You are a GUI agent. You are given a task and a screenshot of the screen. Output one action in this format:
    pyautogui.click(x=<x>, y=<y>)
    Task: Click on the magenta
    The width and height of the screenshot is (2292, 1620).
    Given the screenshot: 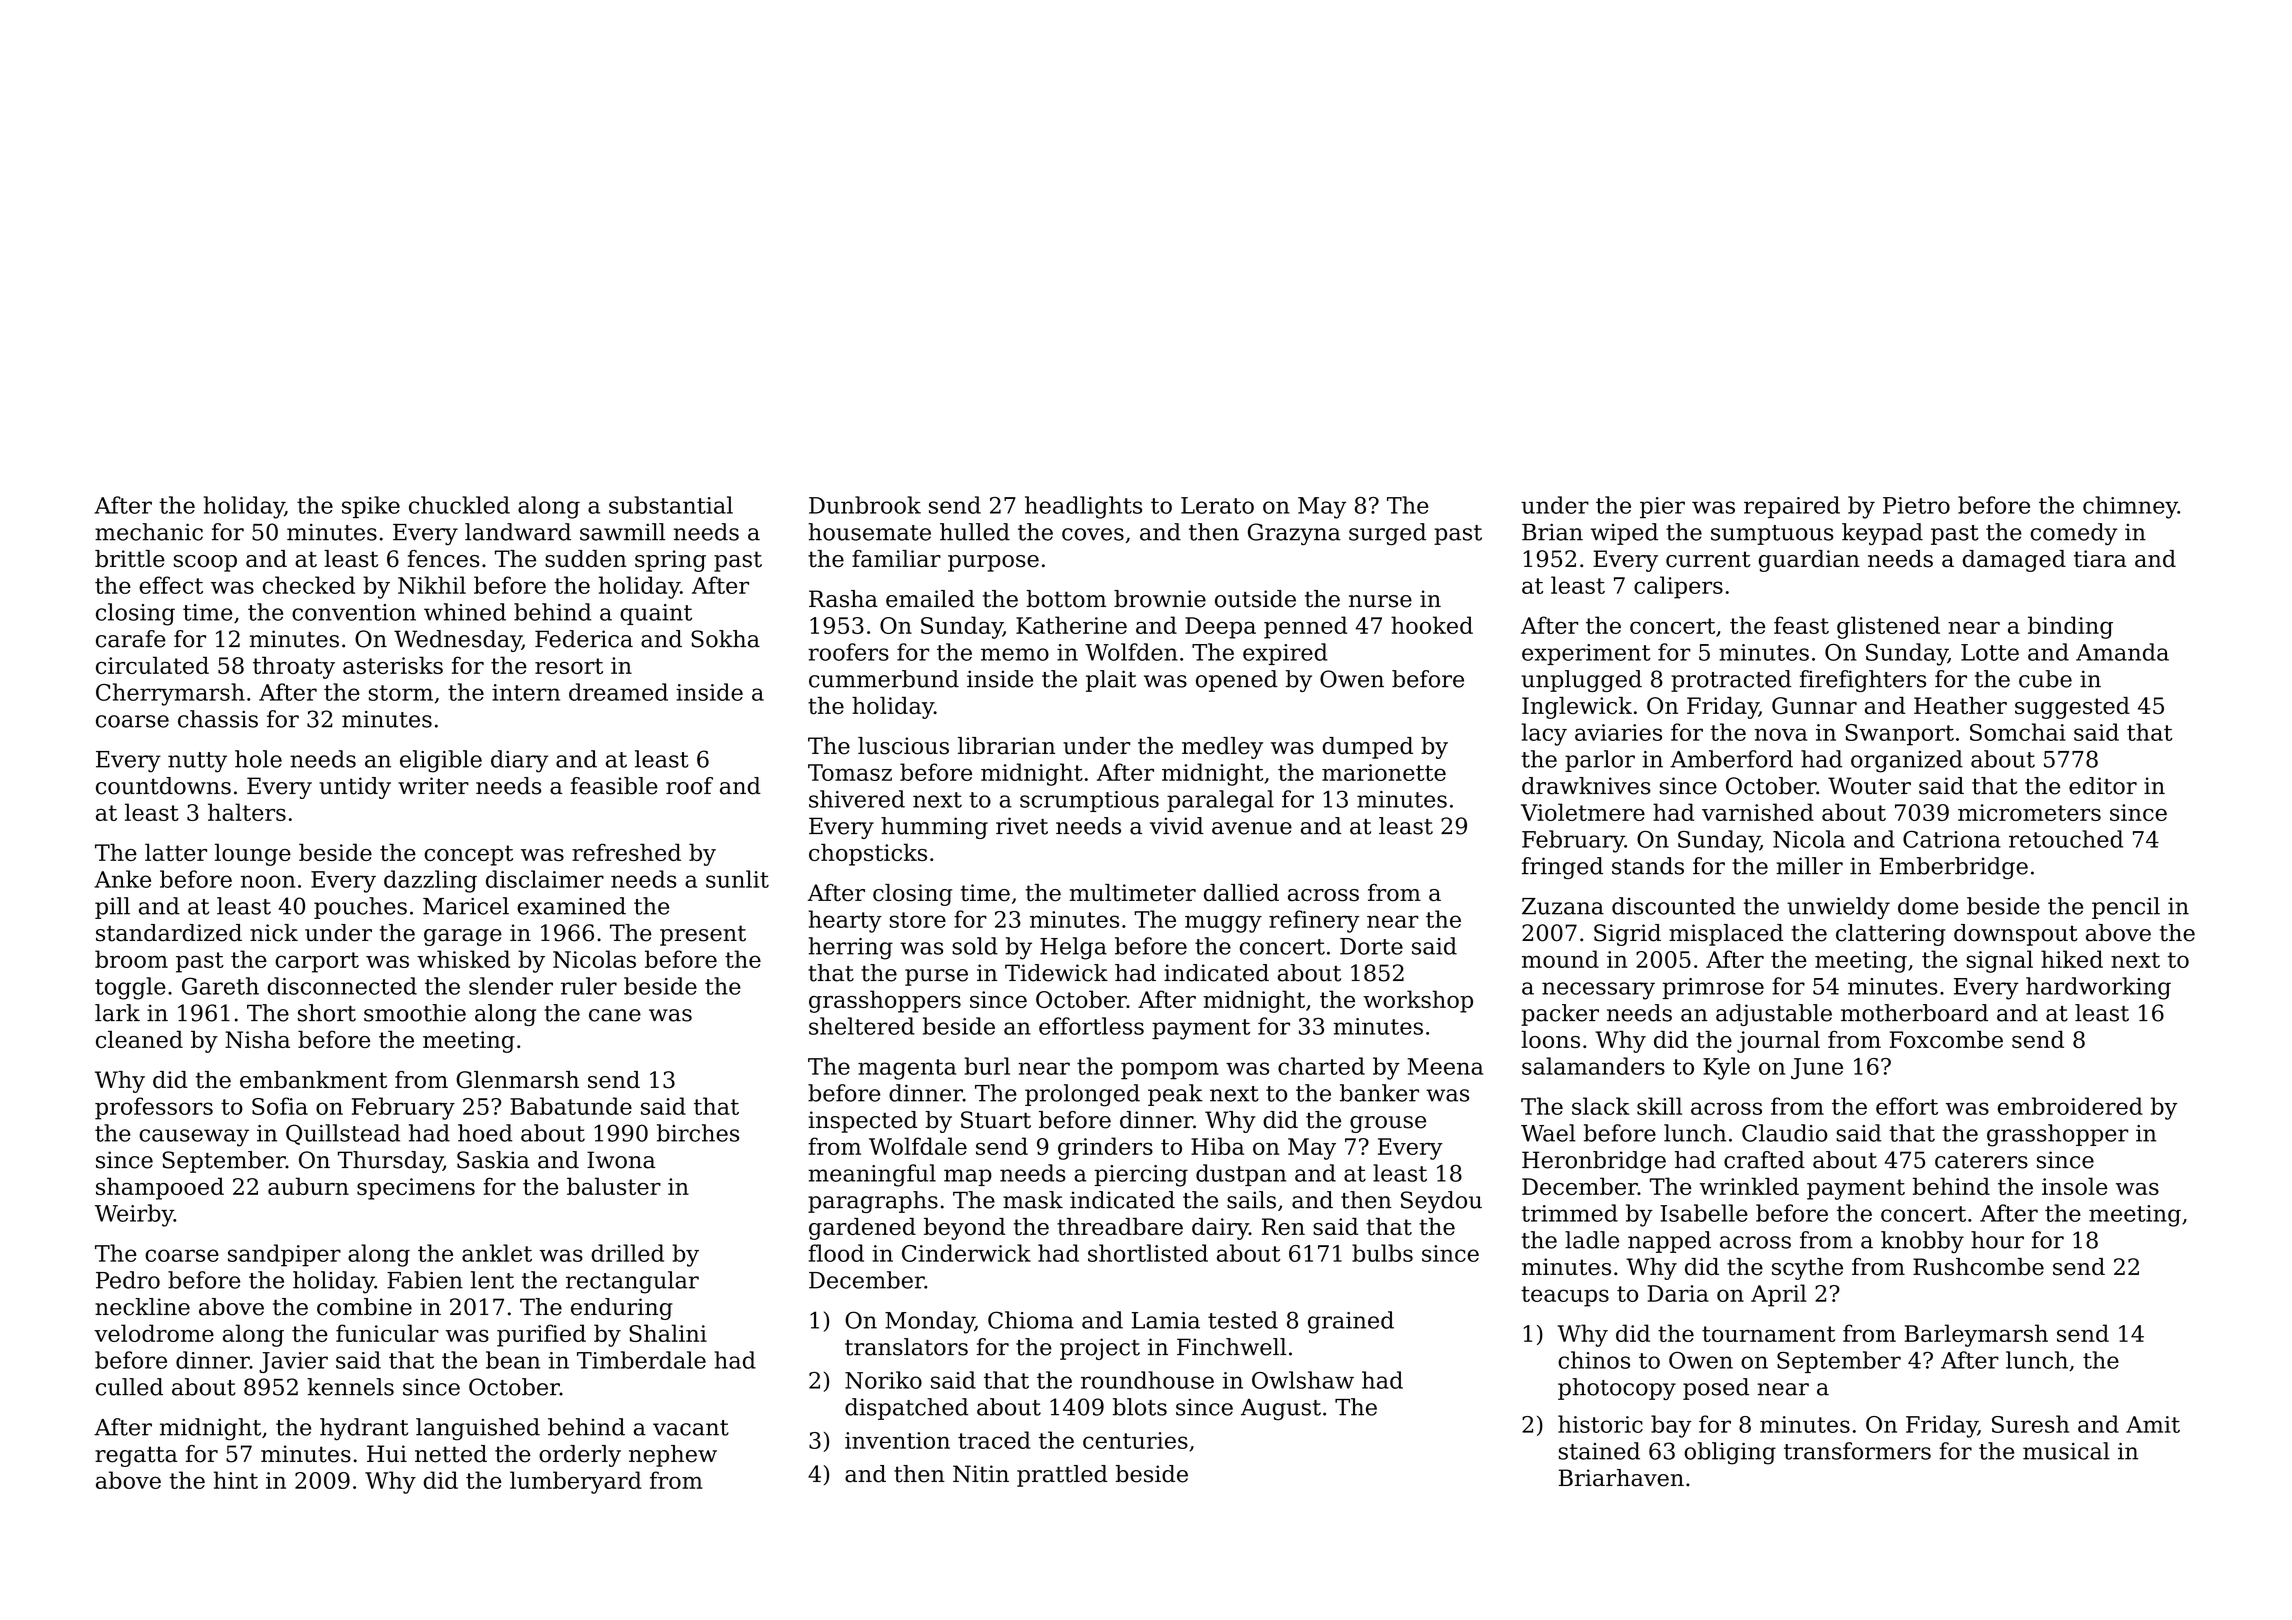 What is the action you would take?
    pyautogui.click(x=907, y=1069)
